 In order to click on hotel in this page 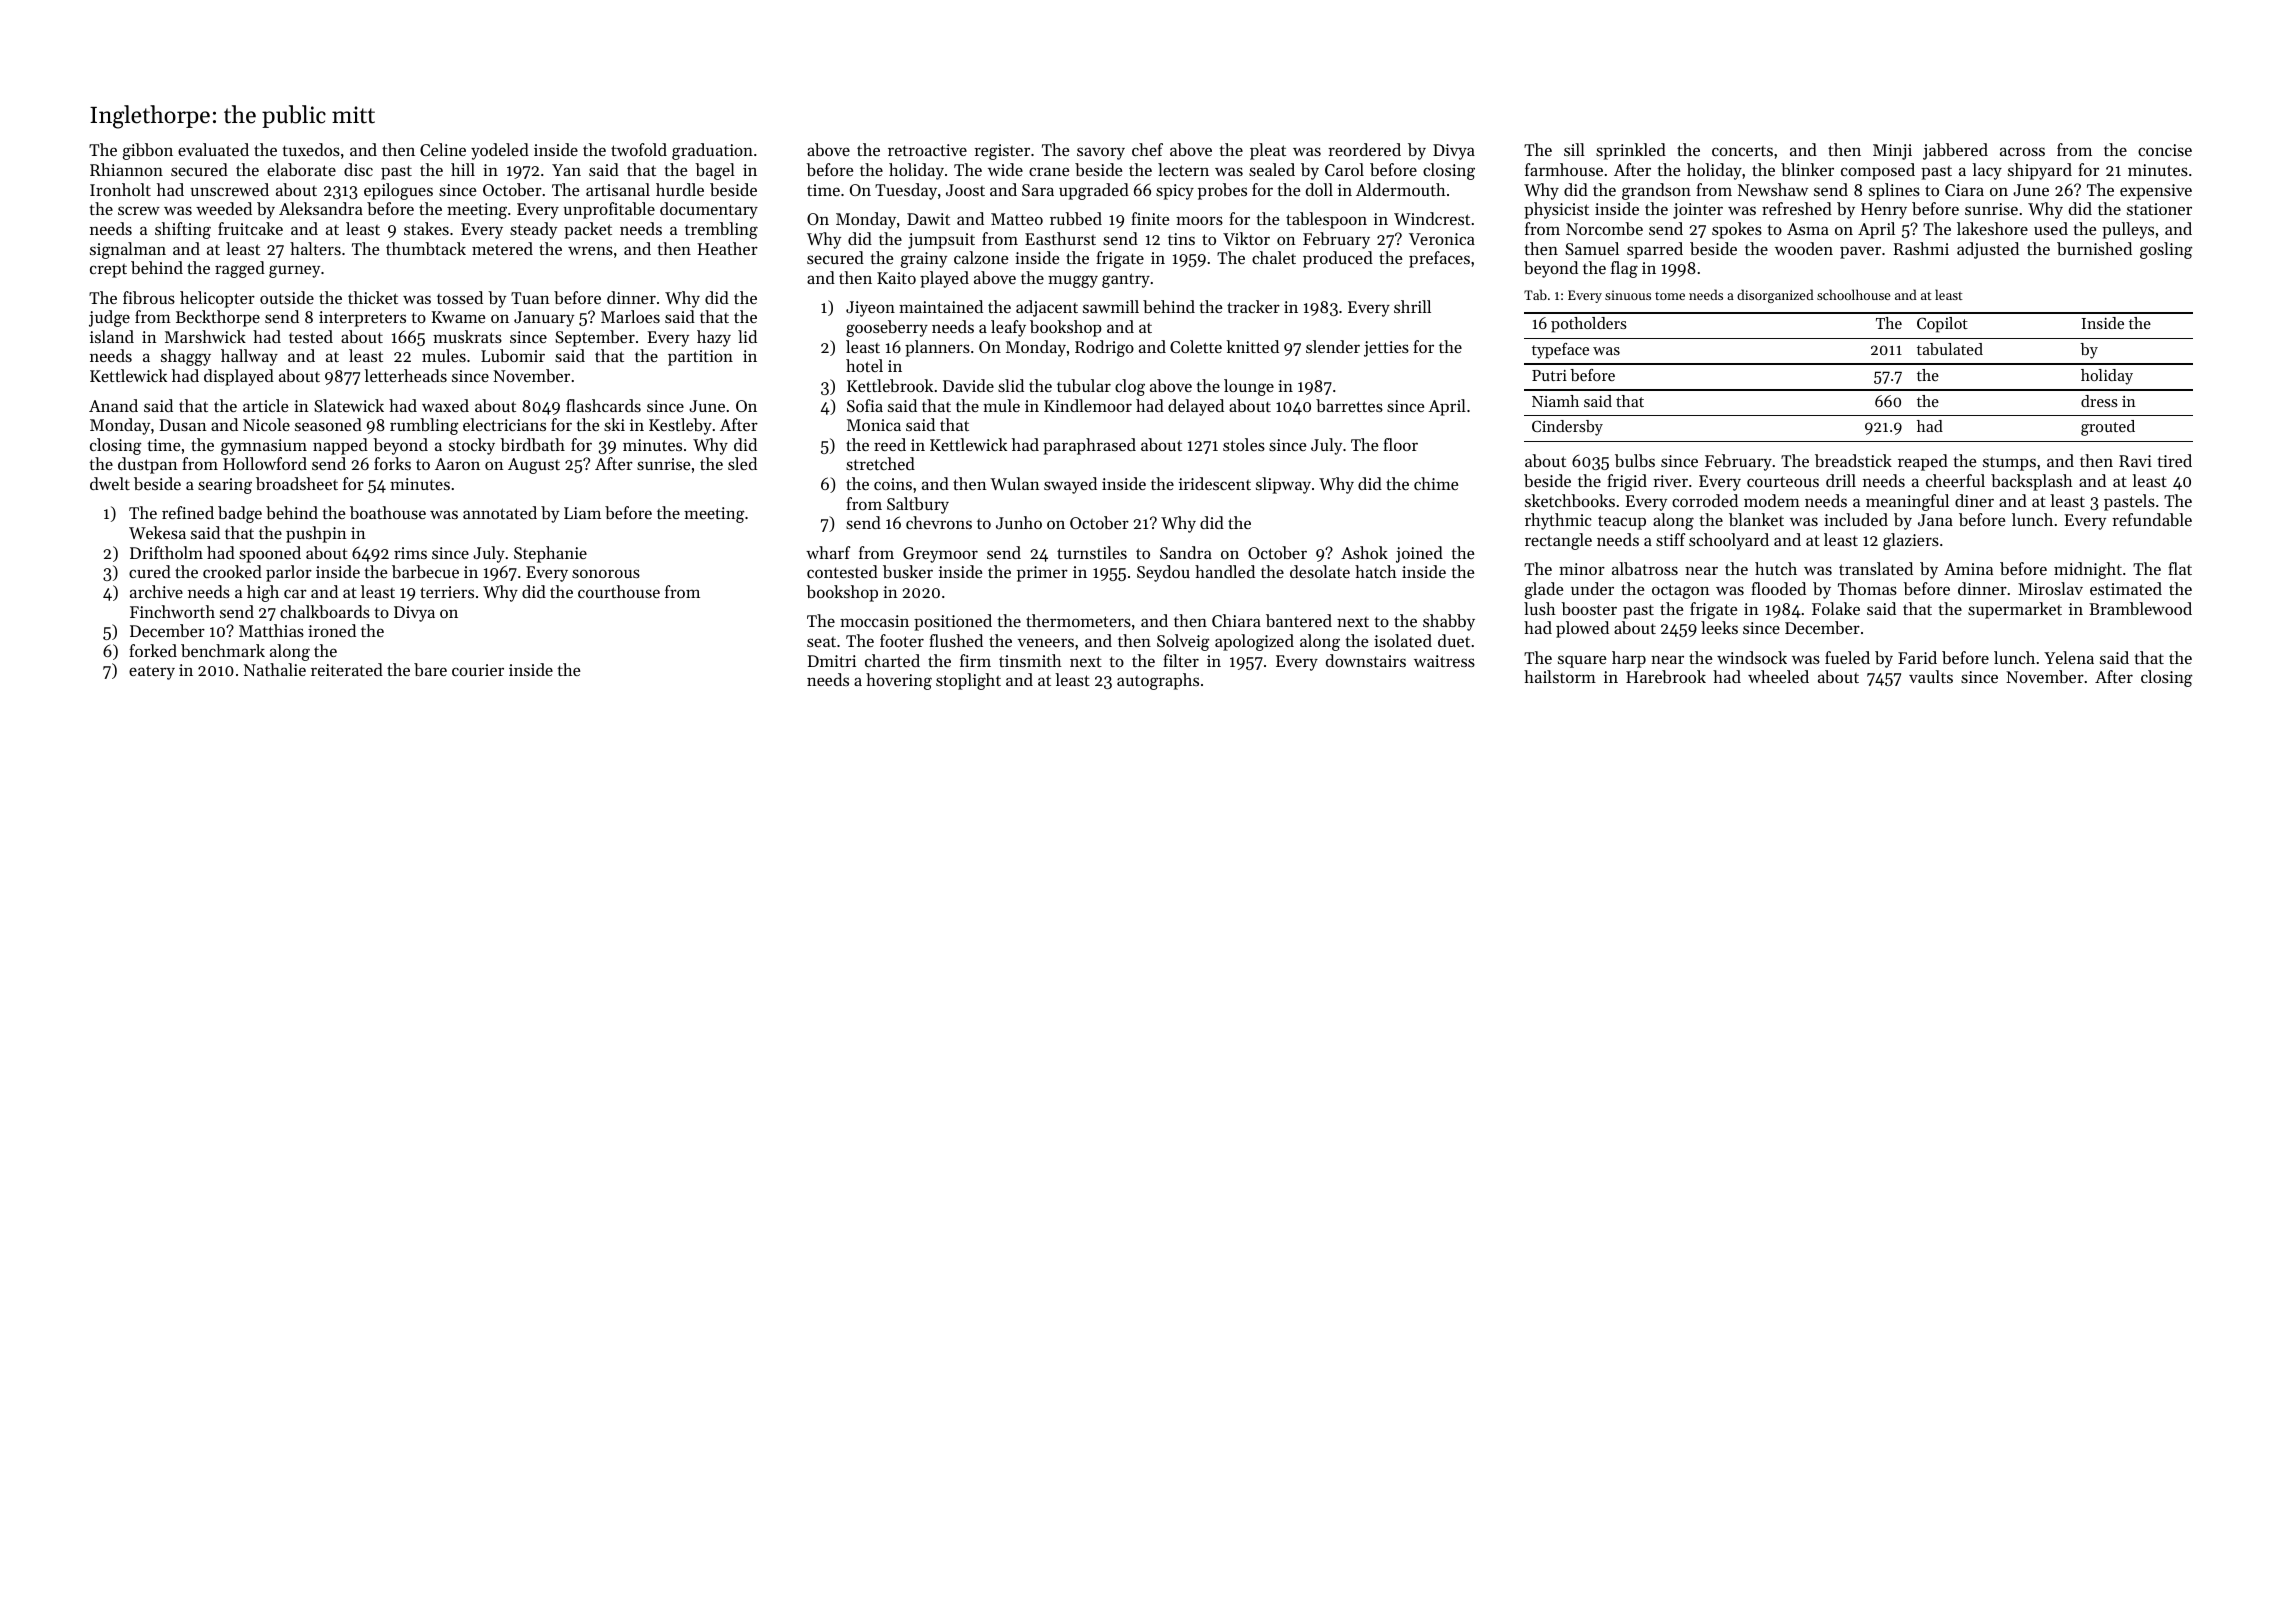, I will do `click(864, 365)`.
